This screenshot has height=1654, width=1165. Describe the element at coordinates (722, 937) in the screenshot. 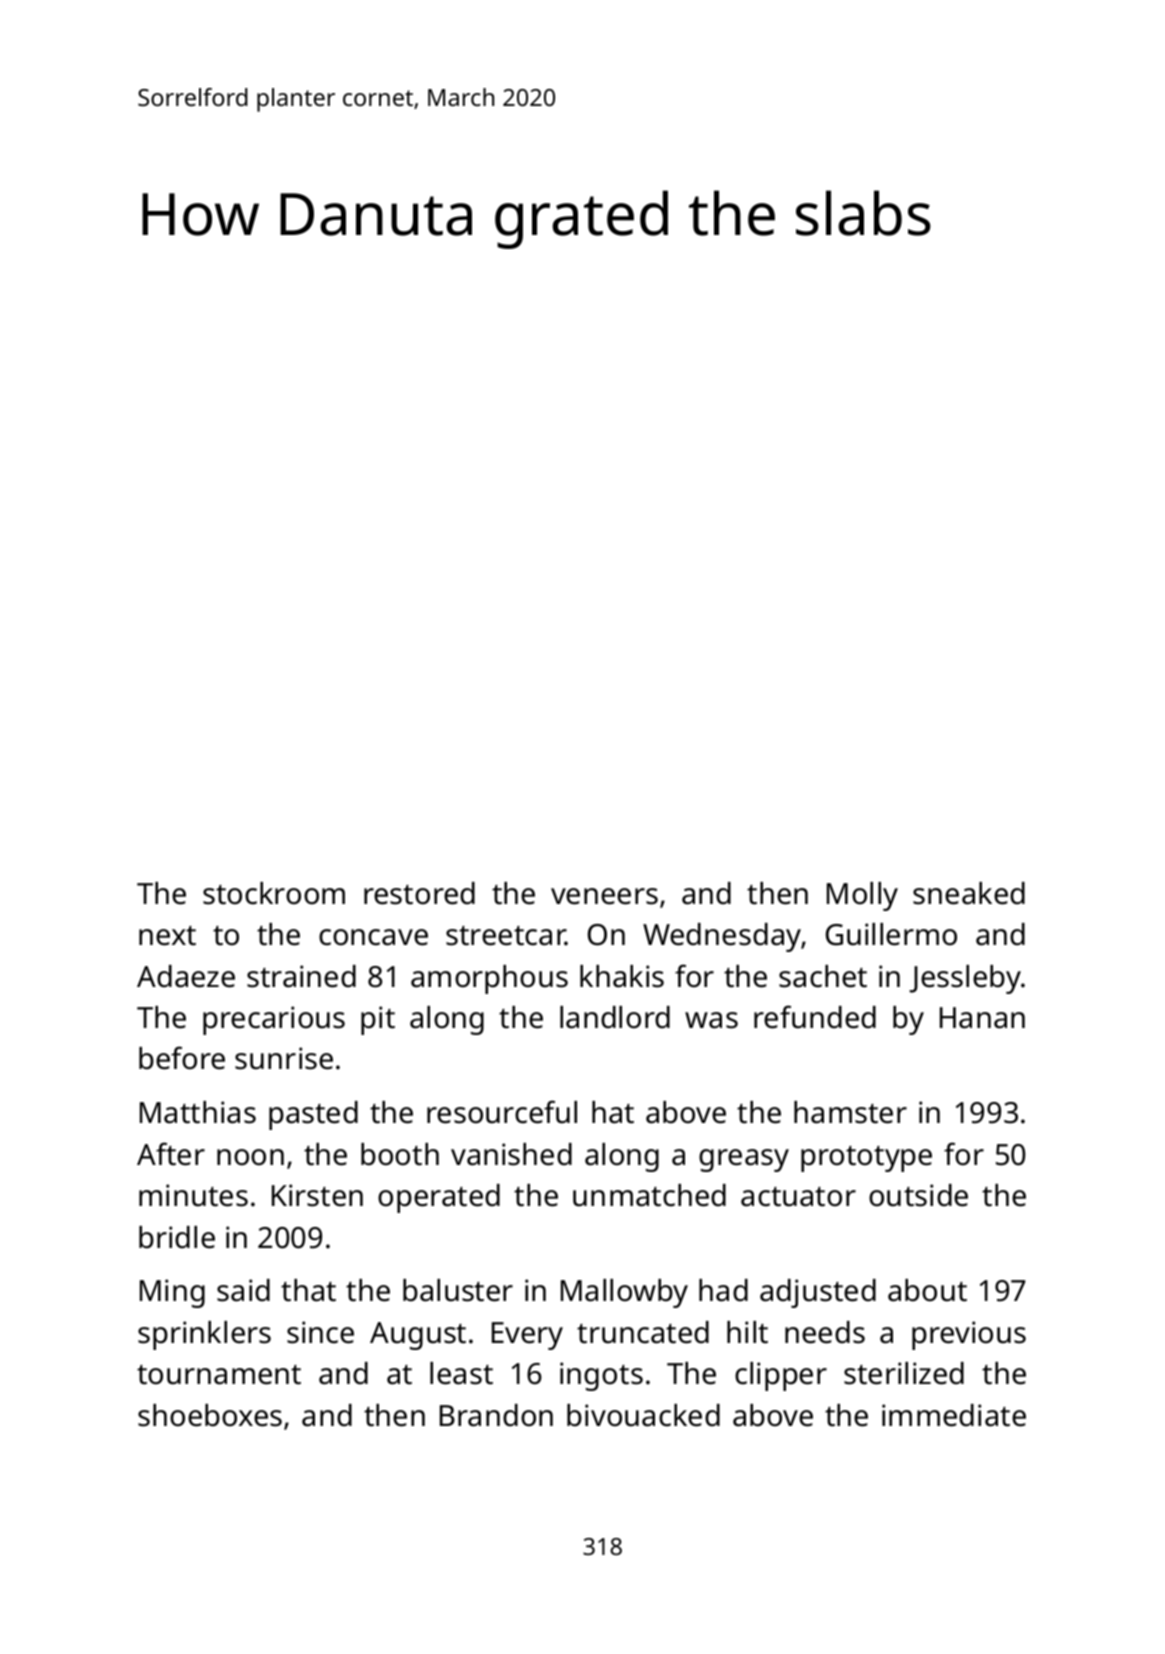

I see `Wednesday` at that location.
